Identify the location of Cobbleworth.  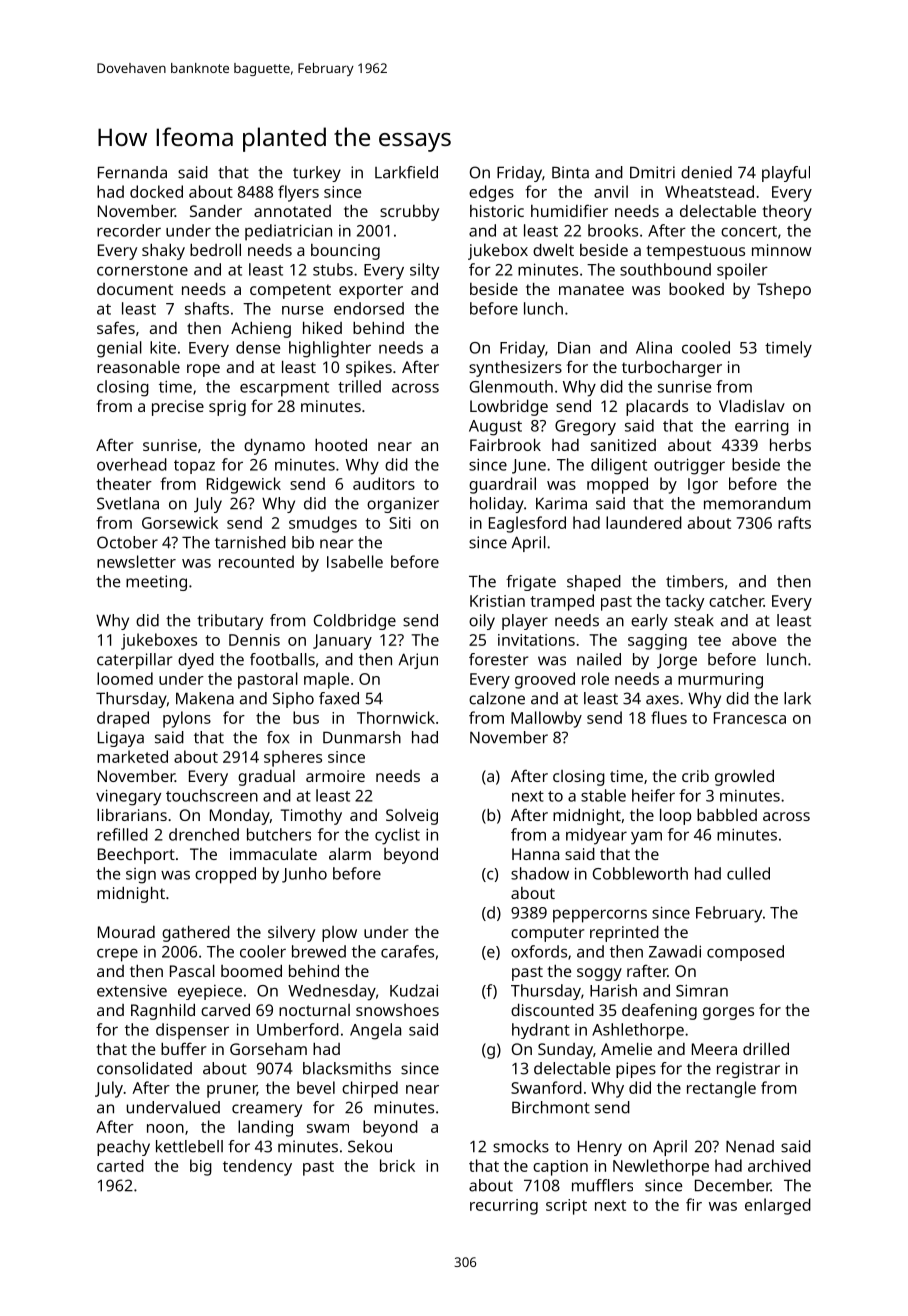
(640, 873).
